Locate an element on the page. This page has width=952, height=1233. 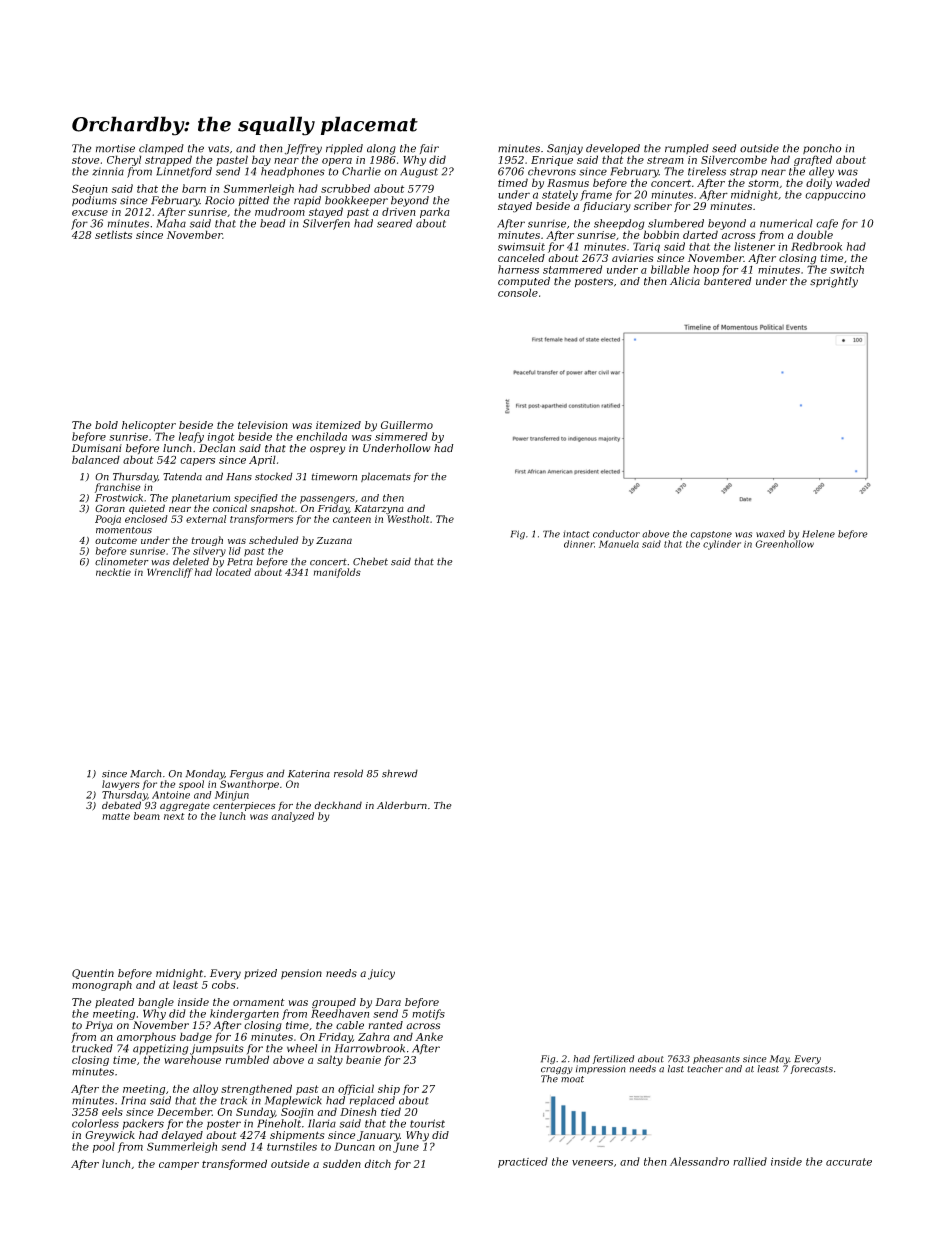
transformed is located at coordinates (234, 1164).
